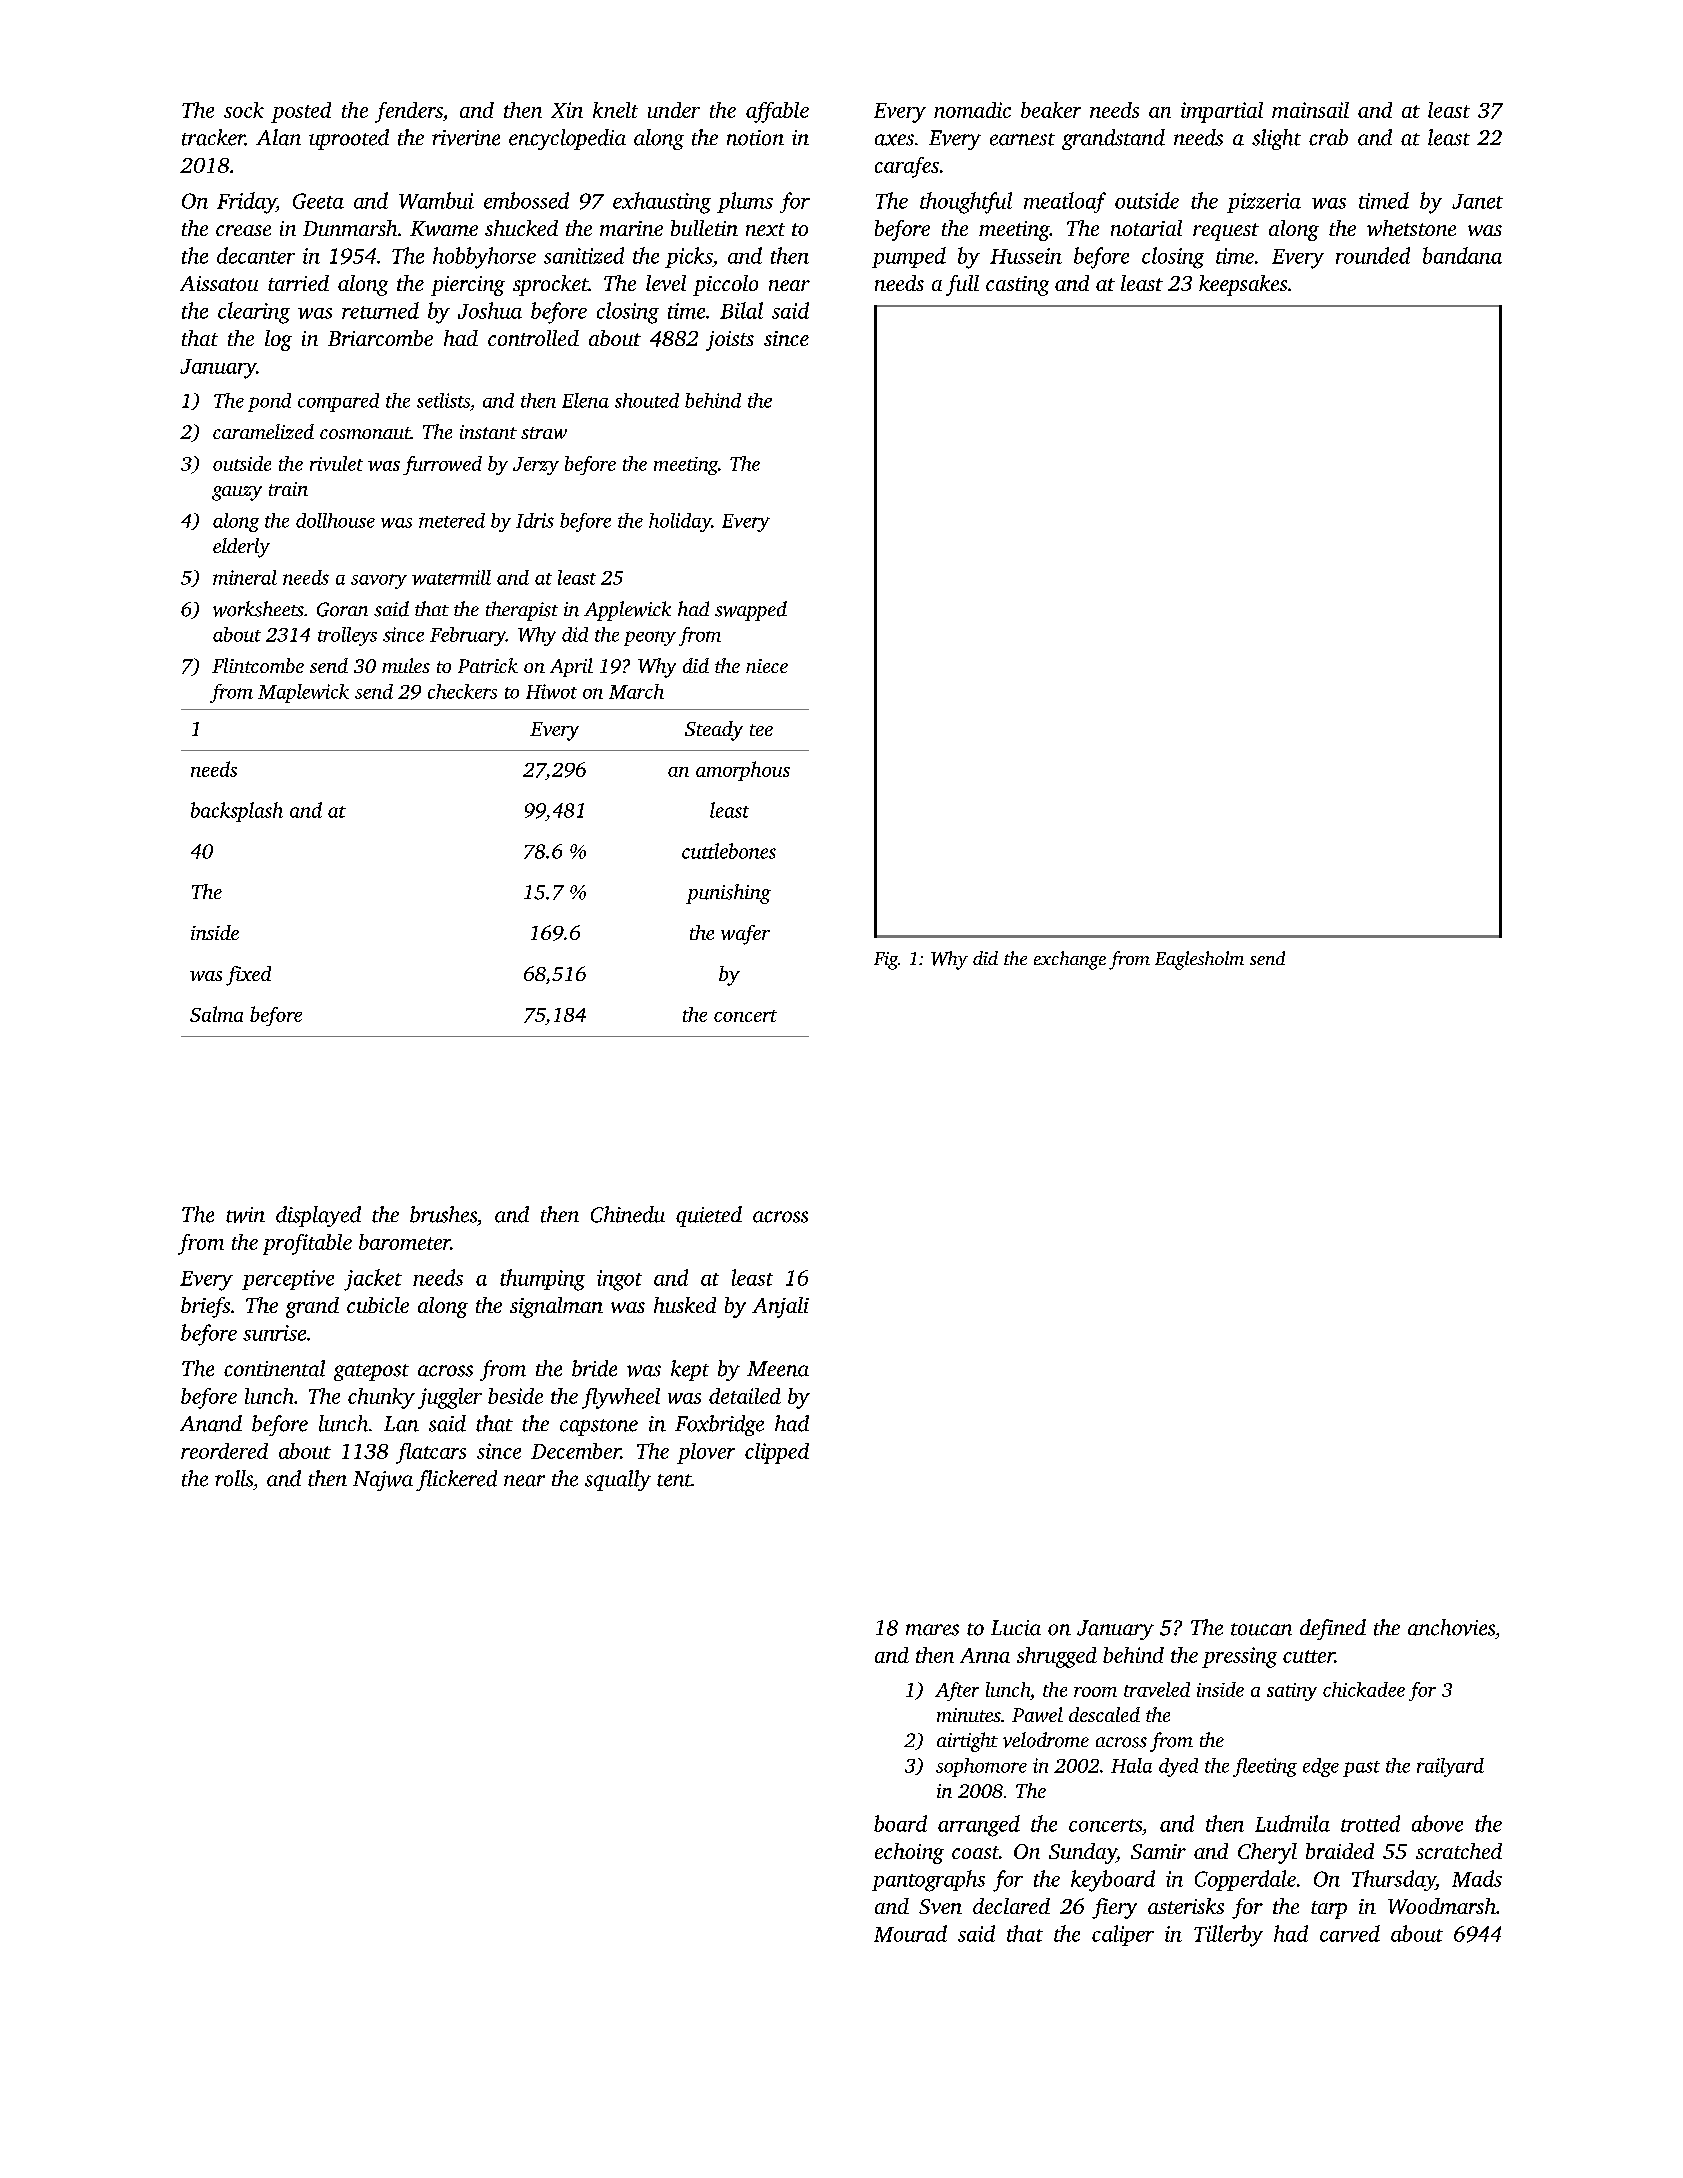 This screenshot has height=2178, width=1683. I want to click on log, so click(278, 340).
